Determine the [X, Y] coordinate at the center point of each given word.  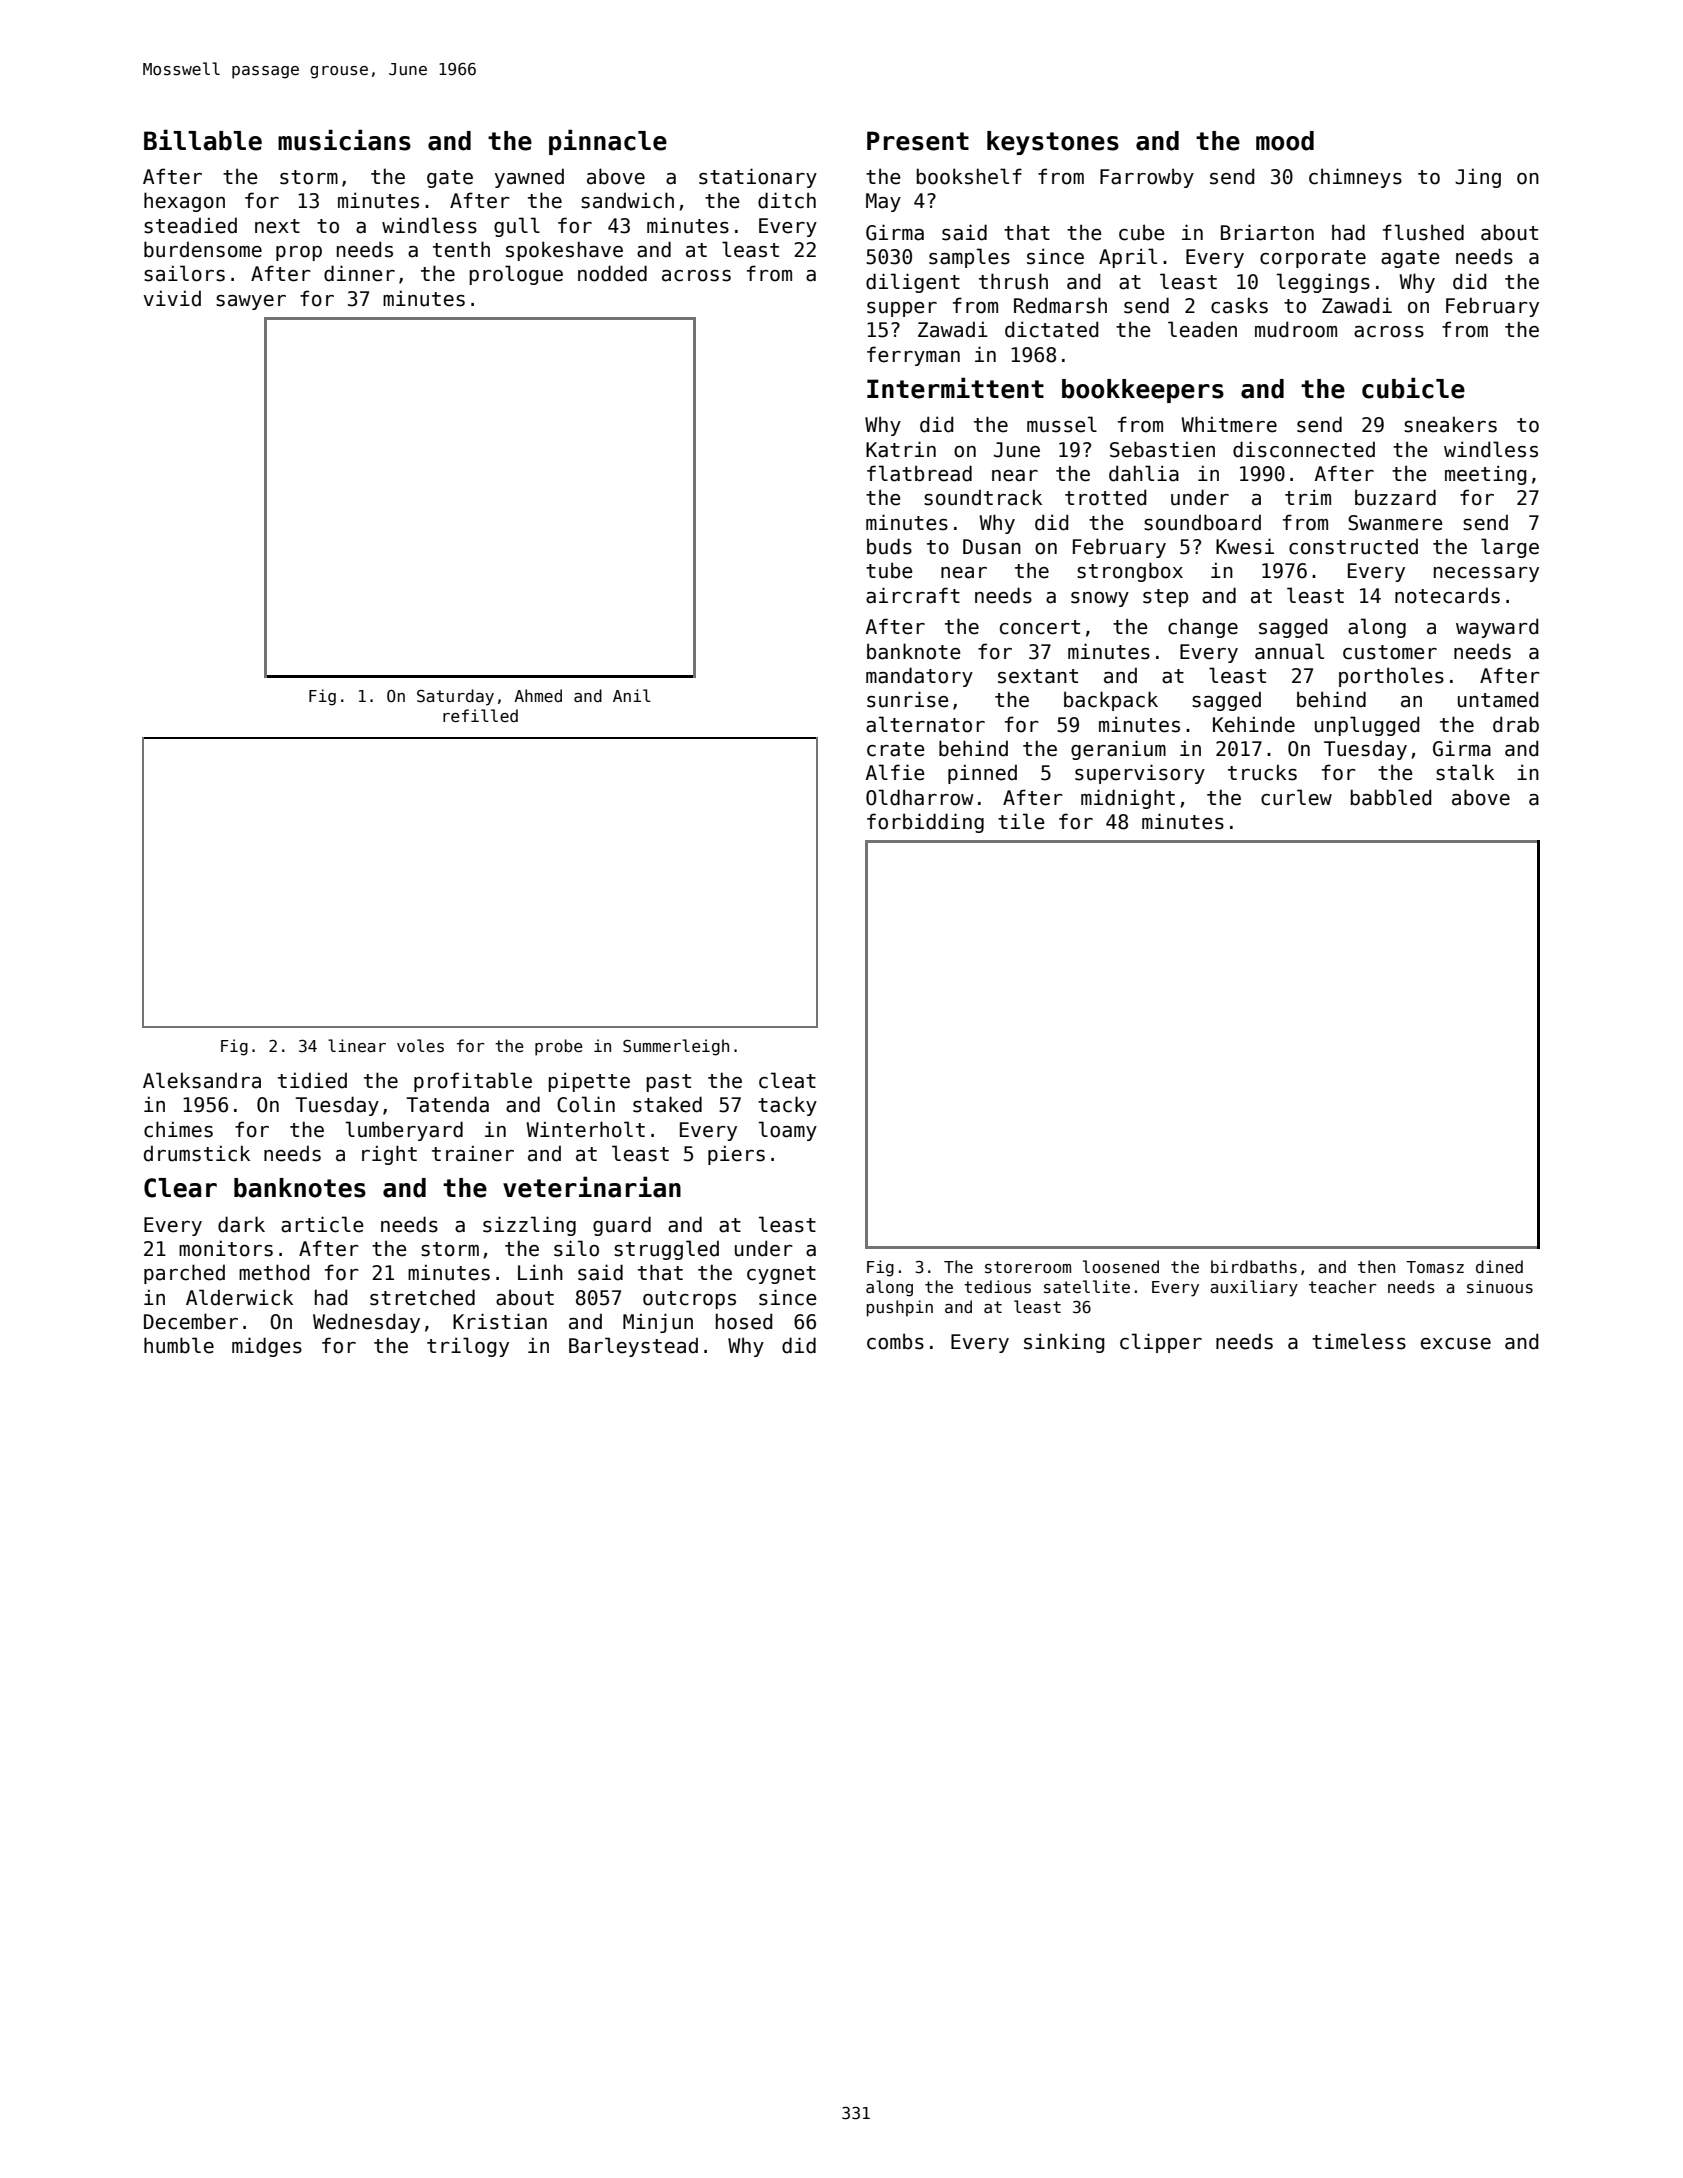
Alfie [895, 772]
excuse [1456, 1344]
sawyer [251, 302]
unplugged [1367, 726]
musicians [344, 140]
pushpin [899, 1308]
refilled [480, 715]
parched [184, 1274]
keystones [1053, 143]
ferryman [913, 356]
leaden [1202, 329]
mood [1285, 141]
